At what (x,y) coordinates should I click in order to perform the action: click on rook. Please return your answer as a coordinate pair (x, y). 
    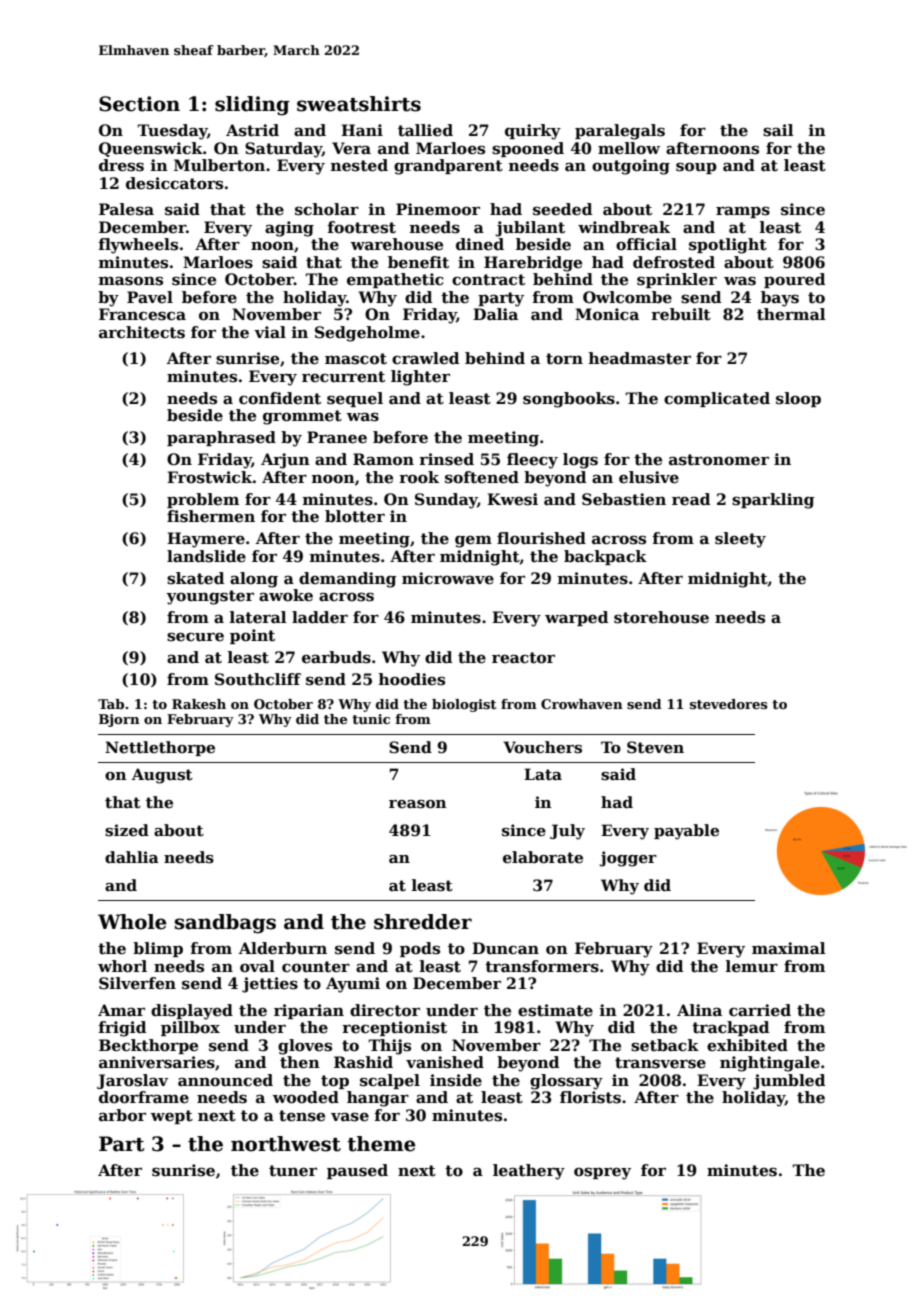
    Looking at the image, I should click on (419, 477).
